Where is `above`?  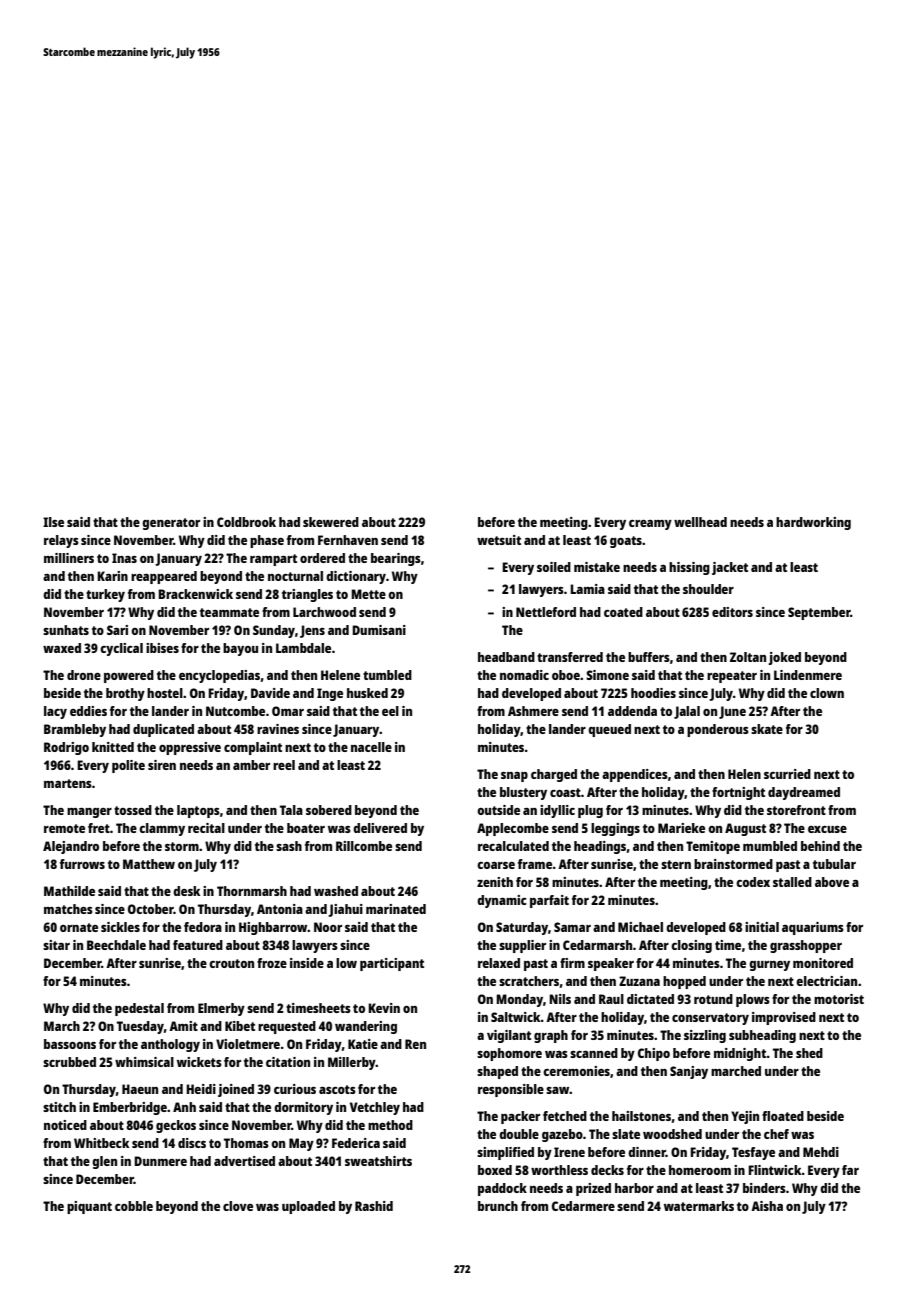
above is located at coordinates (832, 882).
